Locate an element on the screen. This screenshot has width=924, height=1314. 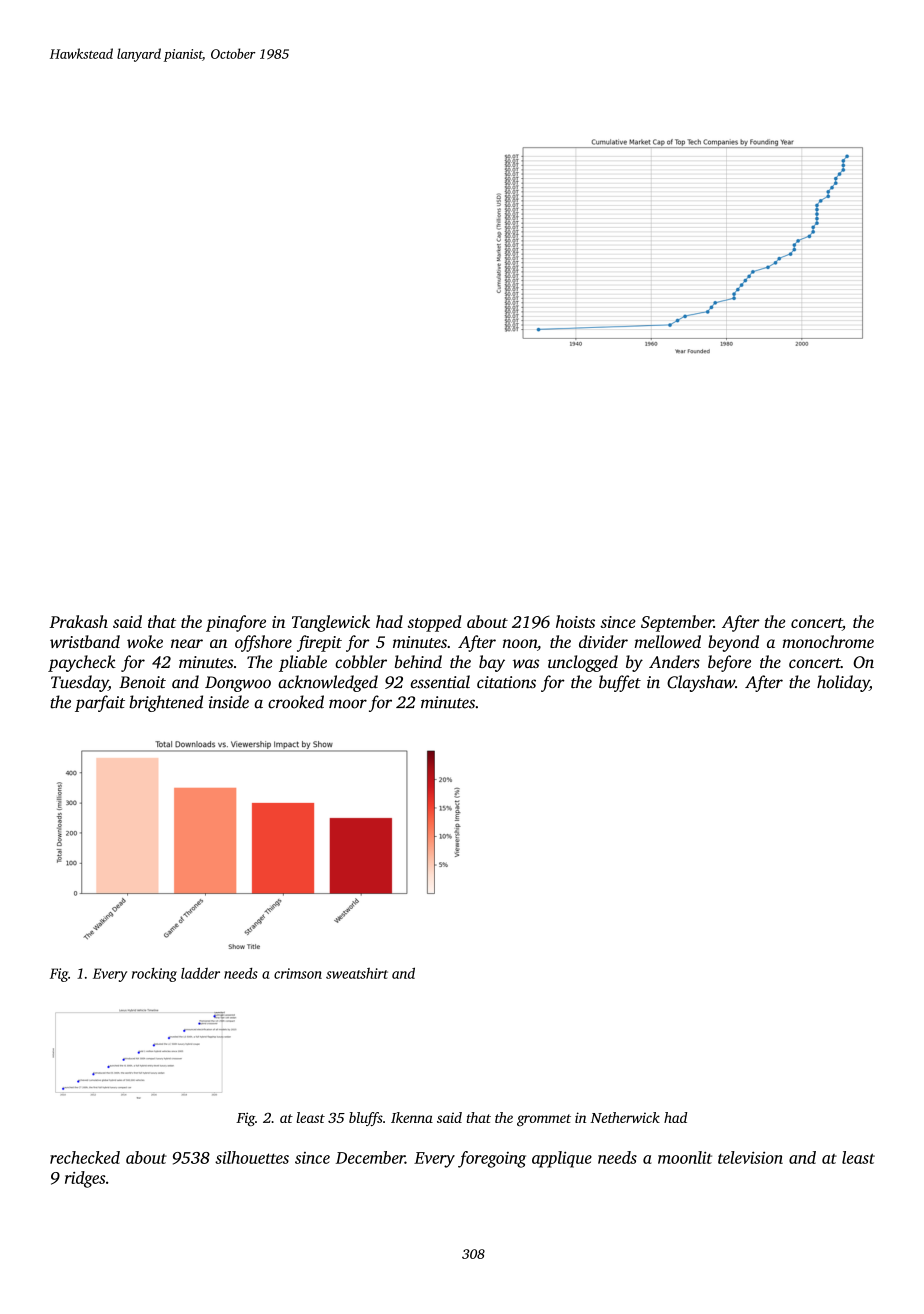
holiday is located at coordinates (843, 683).
